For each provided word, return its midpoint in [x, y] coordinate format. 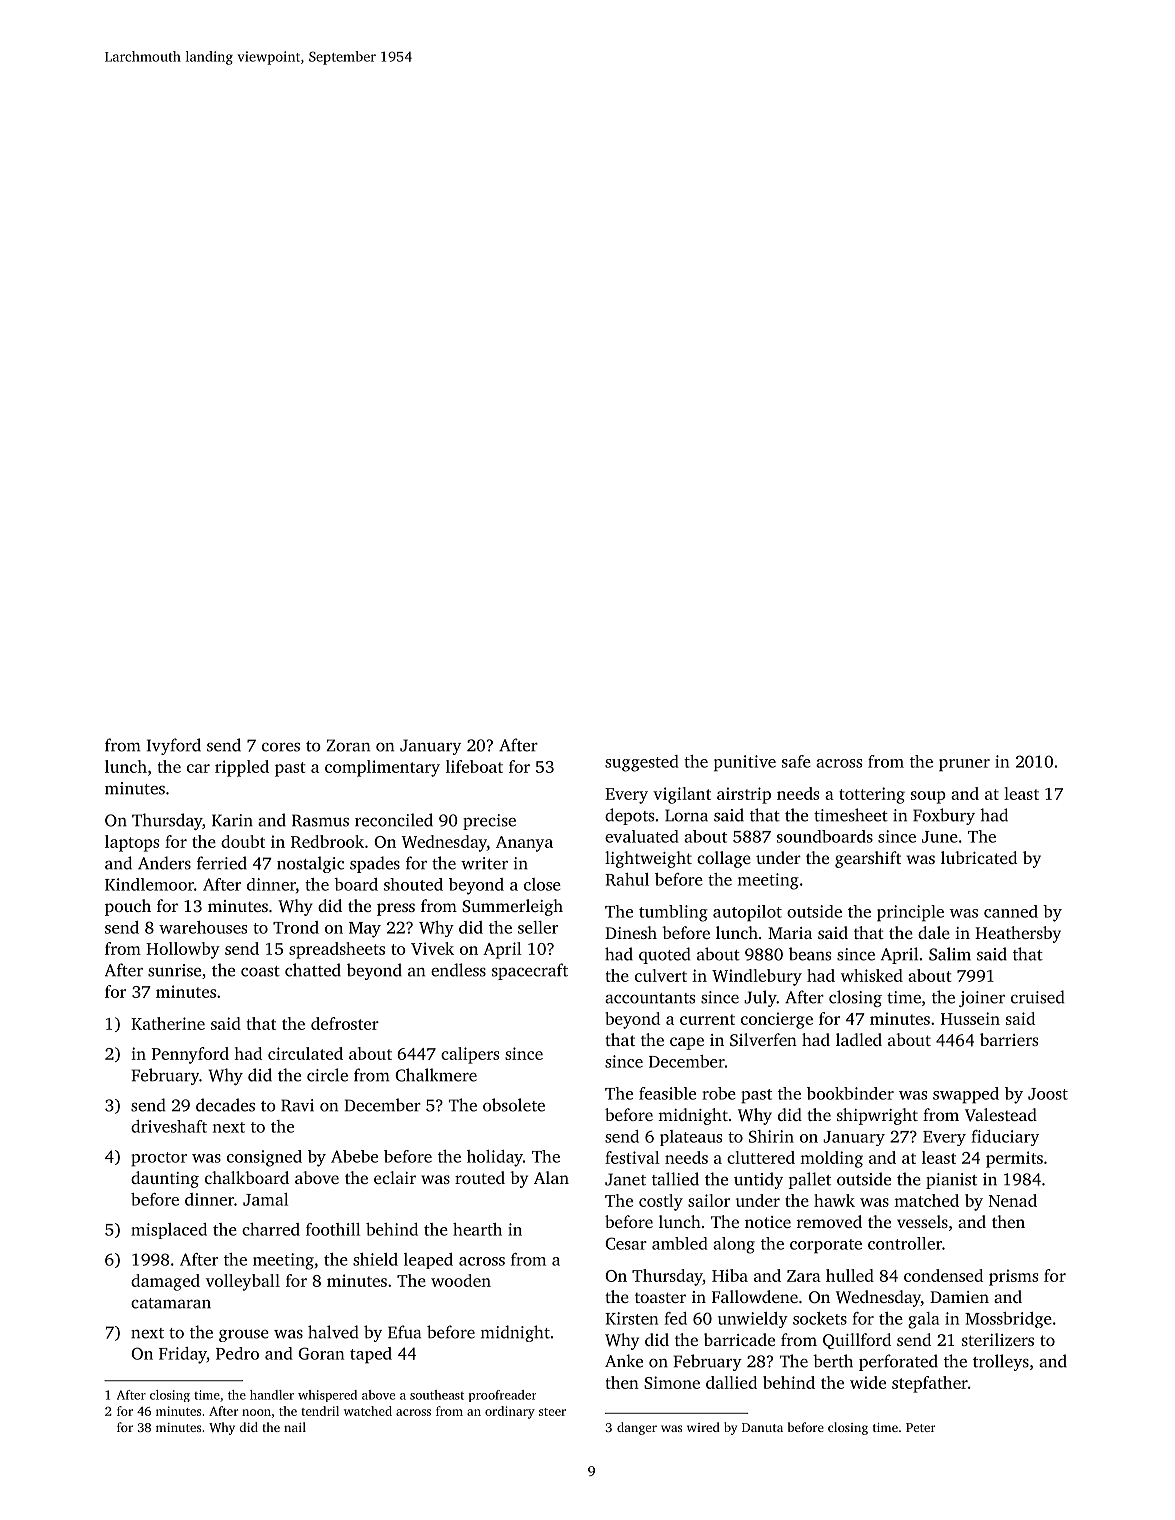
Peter [920, 1427]
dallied [731, 1382]
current [707, 1019]
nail [295, 1427]
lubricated [979, 857]
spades [375, 864]
